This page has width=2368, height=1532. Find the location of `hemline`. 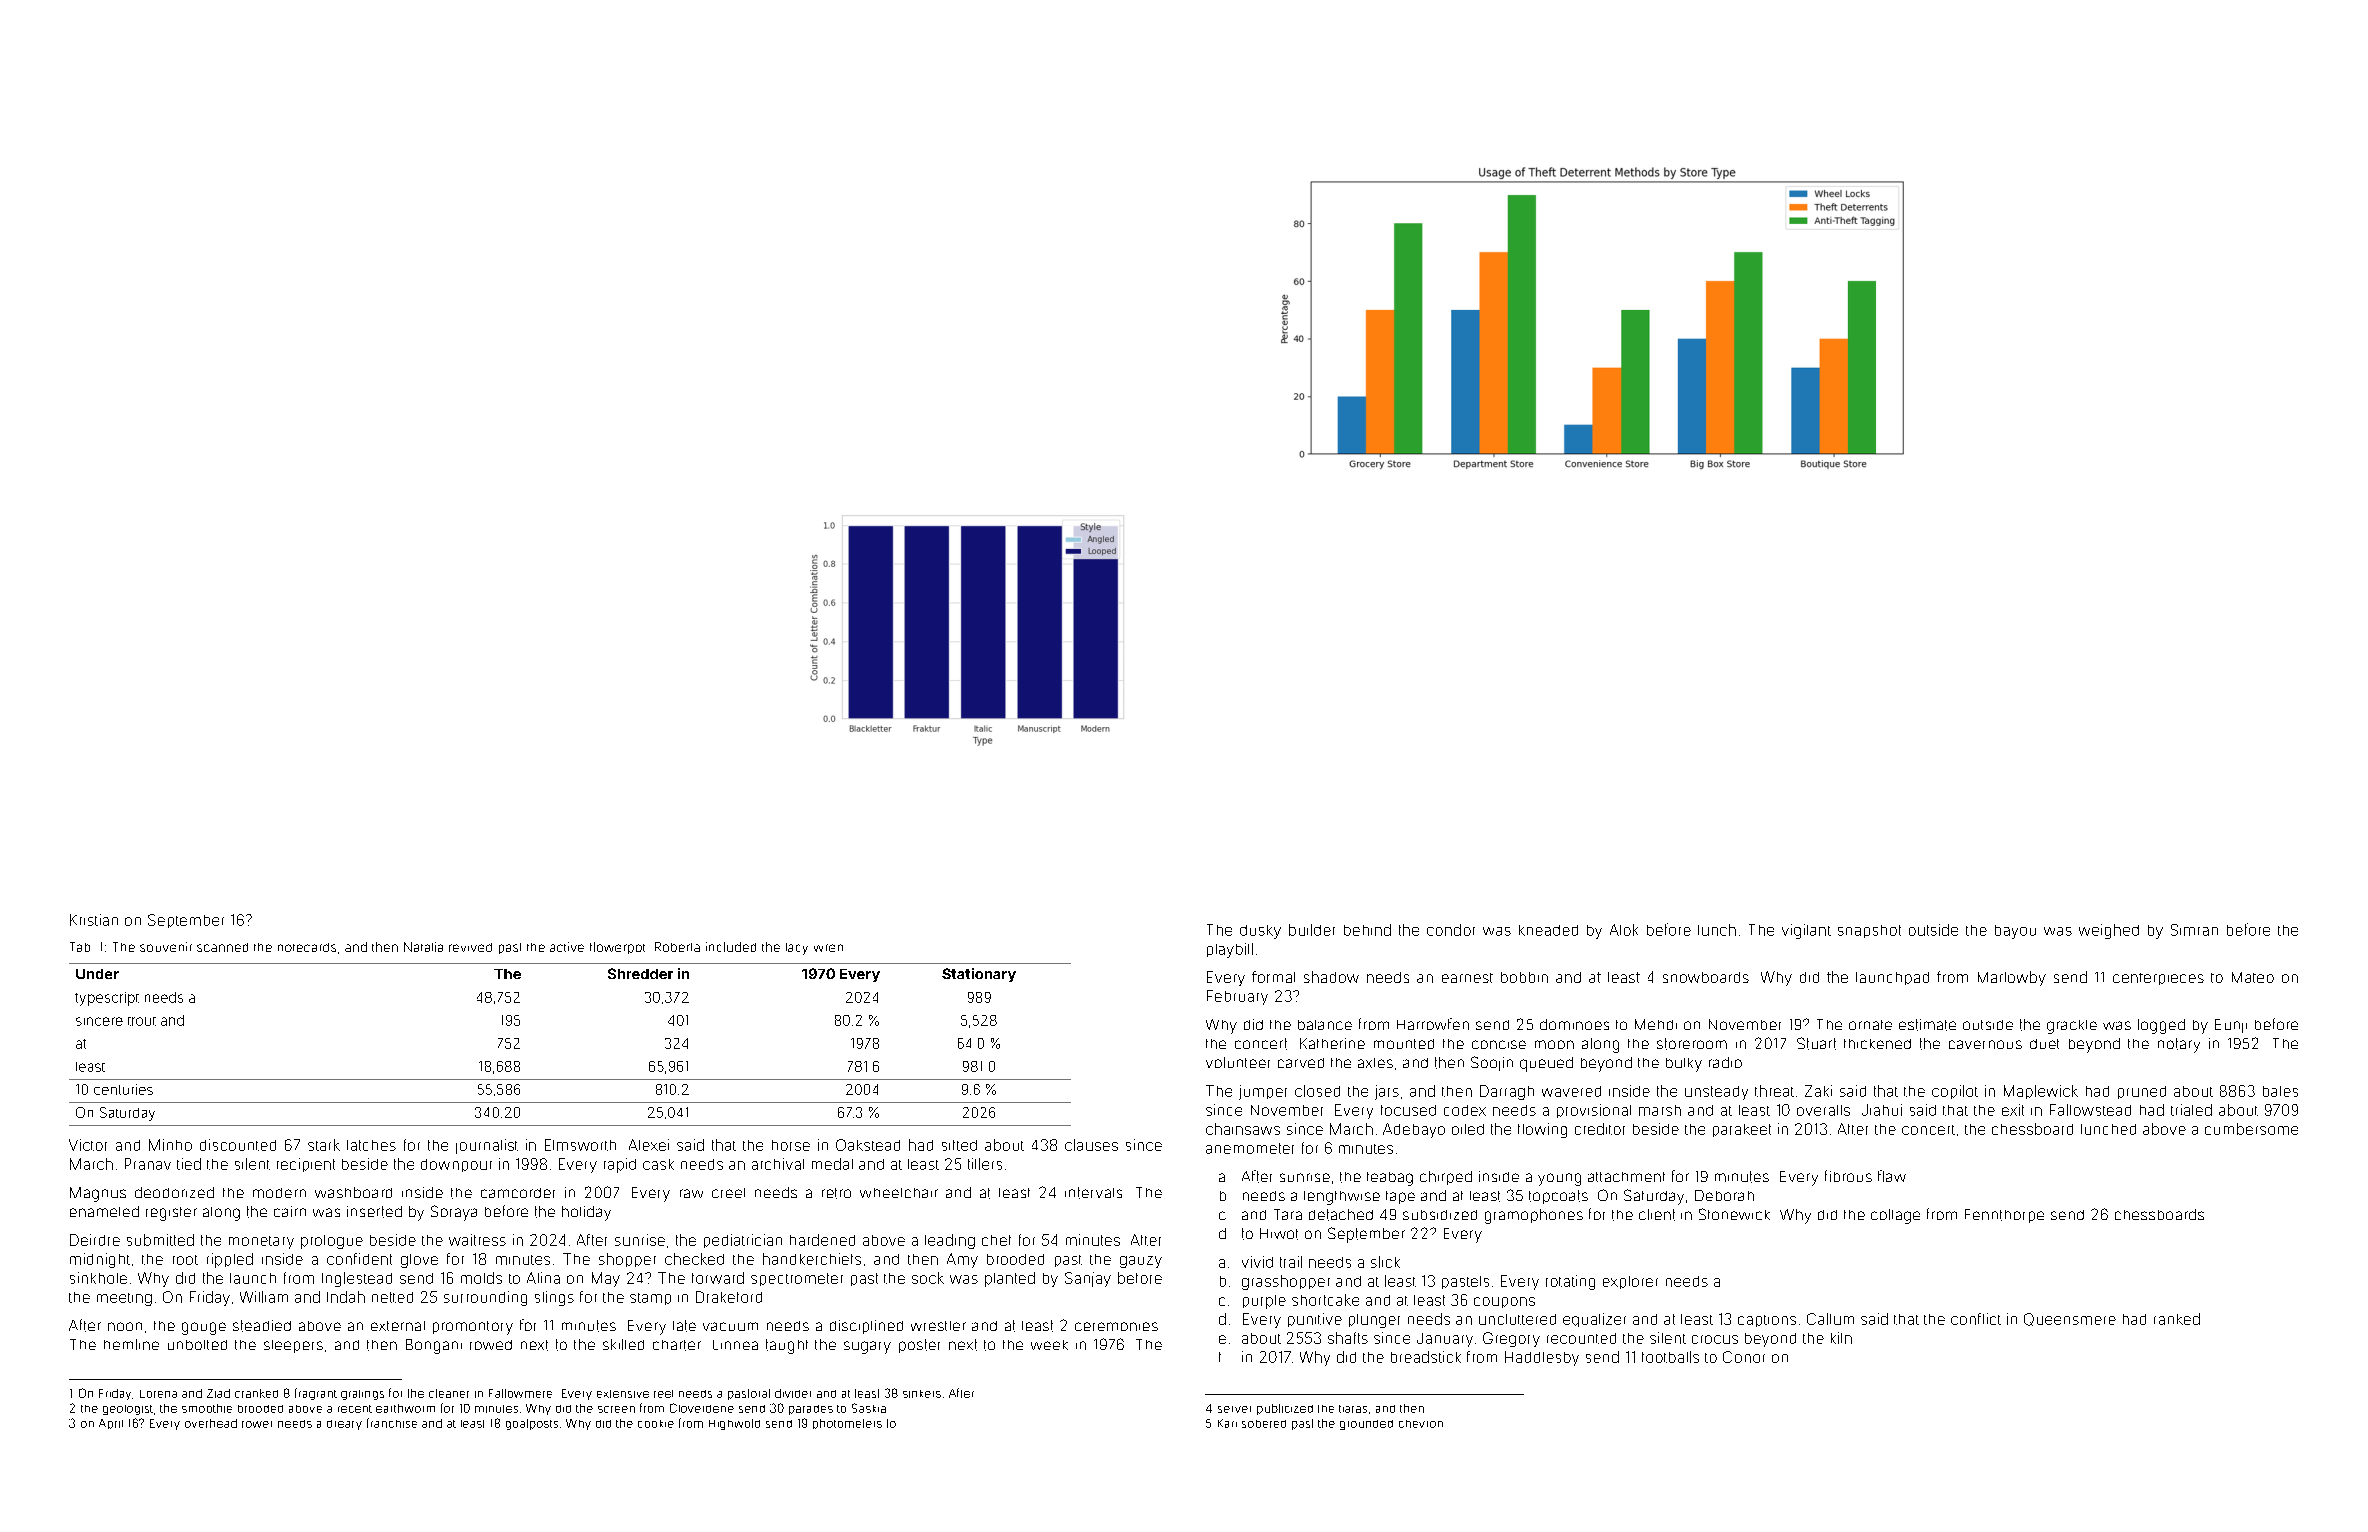

hemline is located at coordinates (131, 1344).
